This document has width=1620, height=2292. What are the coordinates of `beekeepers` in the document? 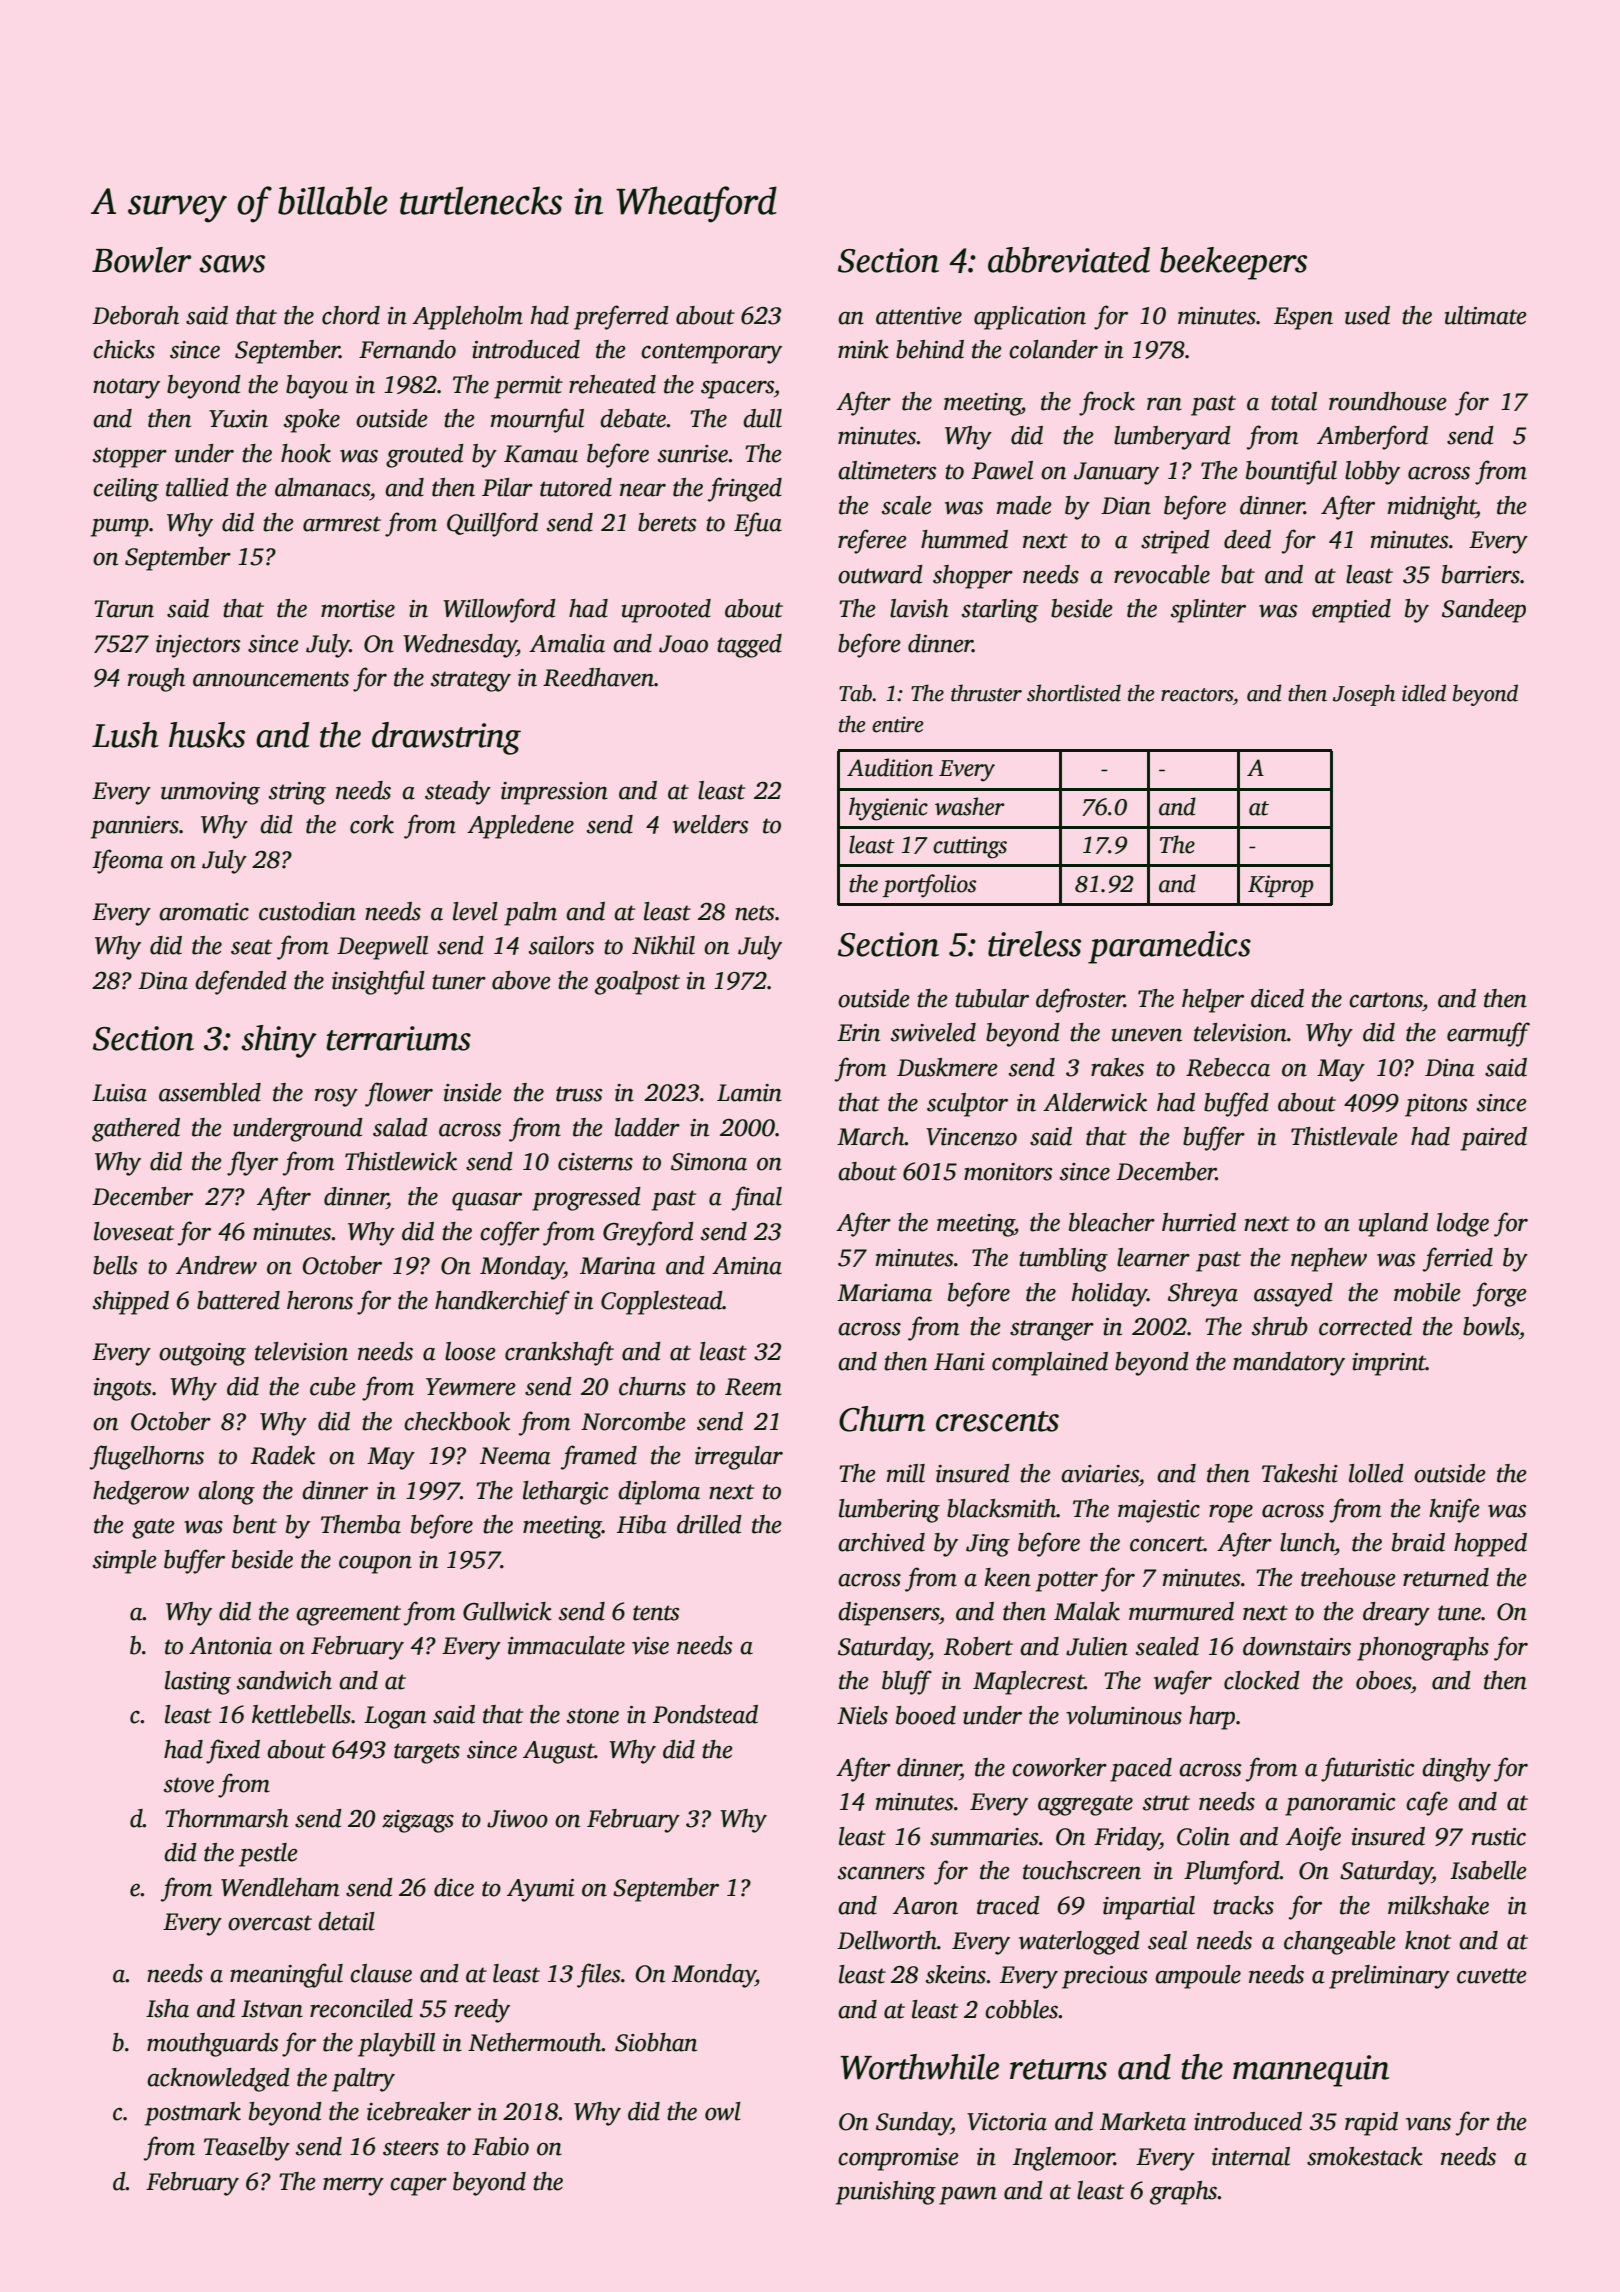 It's located at (1233, 263).
